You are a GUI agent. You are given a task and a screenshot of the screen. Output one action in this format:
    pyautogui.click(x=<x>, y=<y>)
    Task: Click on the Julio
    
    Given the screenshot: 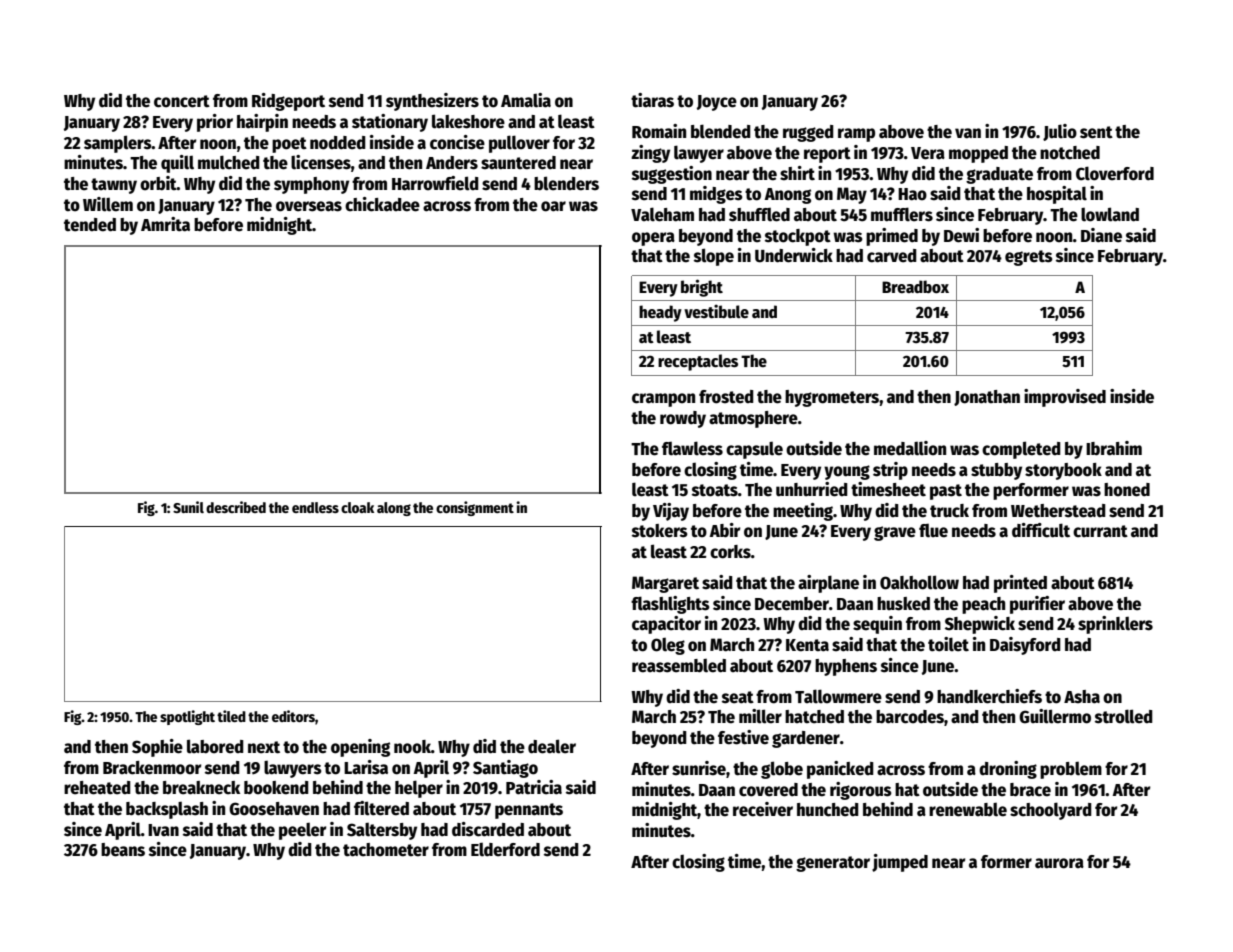 What is the action you would take?
    pyautogui.click(x=1060, y=132)
